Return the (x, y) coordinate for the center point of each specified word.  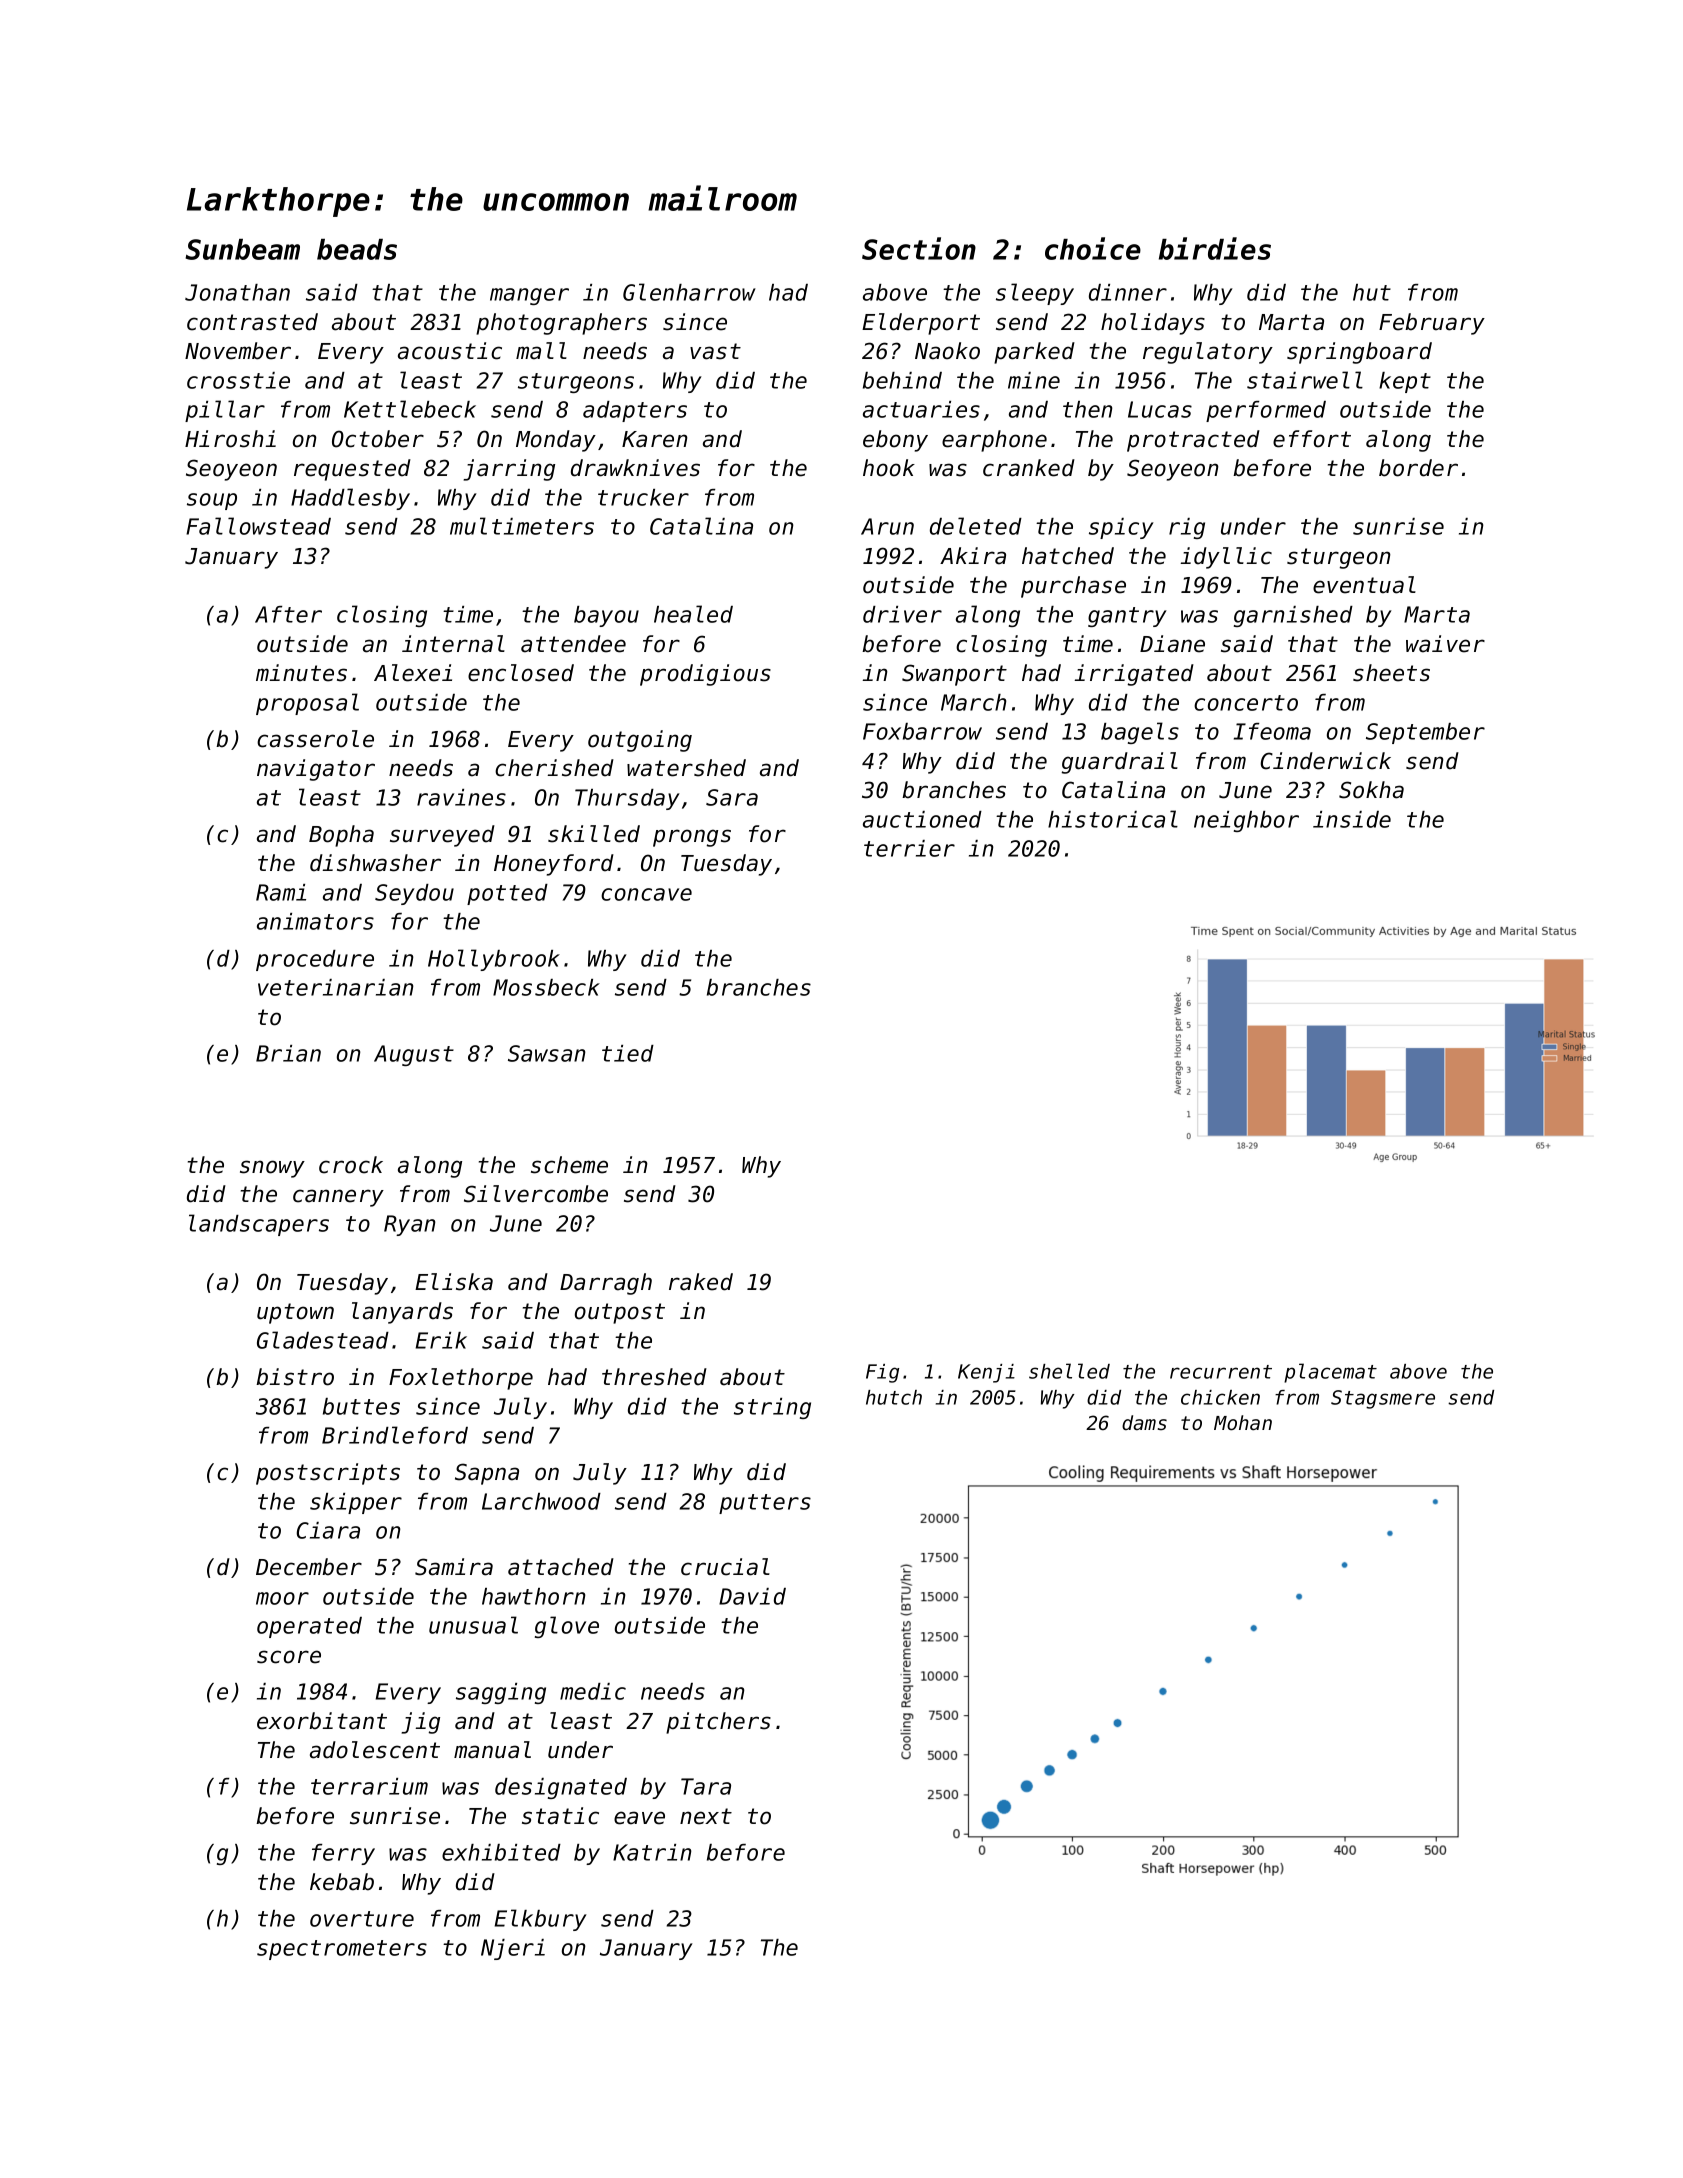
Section (919, 248)
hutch (894, 1397)
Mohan (1243, 1423)
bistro (295, 1377)
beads (357, 249)
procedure (315, 960)
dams (1144, 1422)
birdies (1215, 248)
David (752, 1596)
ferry (343, 1854)
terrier (909, 848)
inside (1352, 819)
